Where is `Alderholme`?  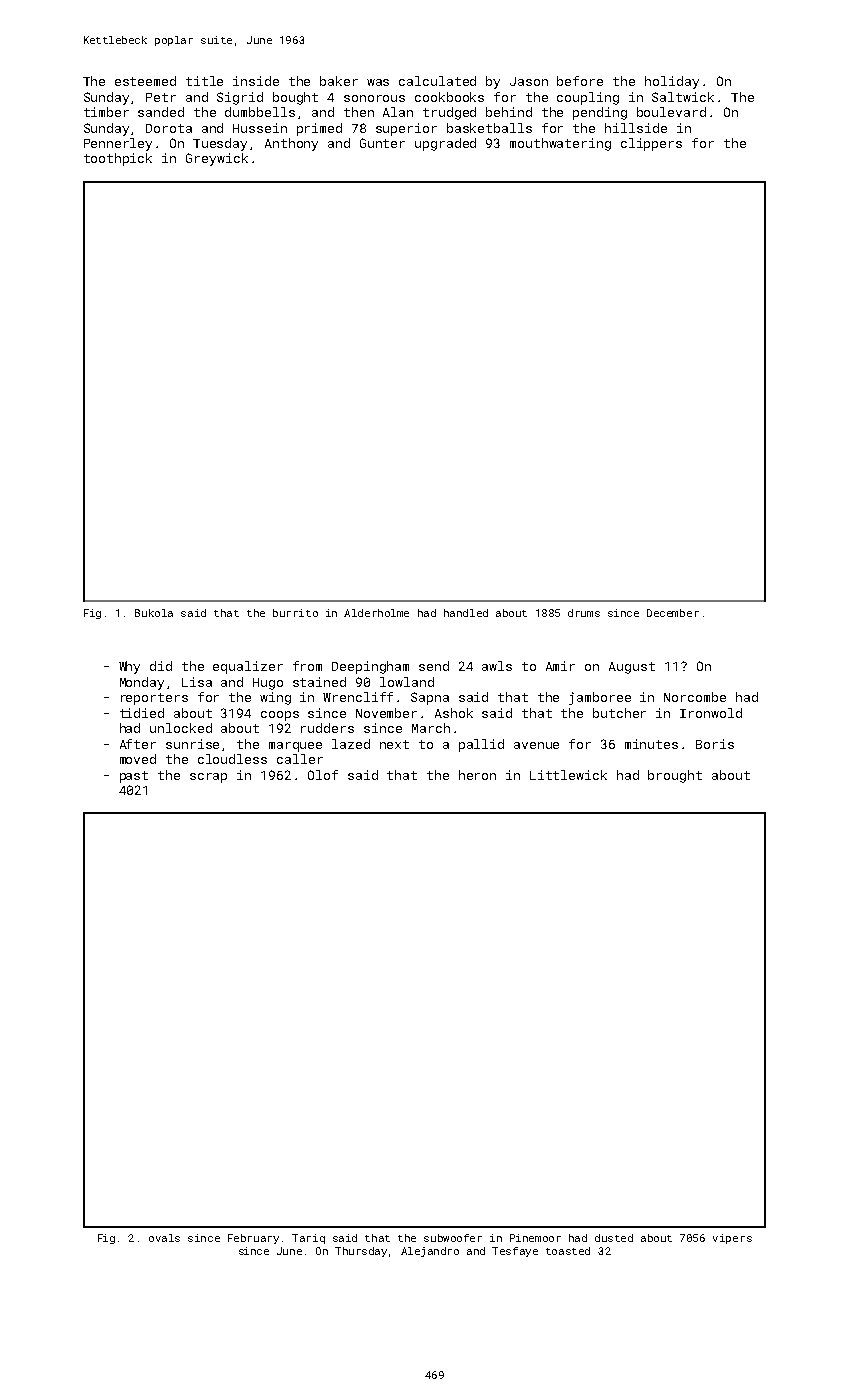
Alderholme is located at coordinates (376, 613).
